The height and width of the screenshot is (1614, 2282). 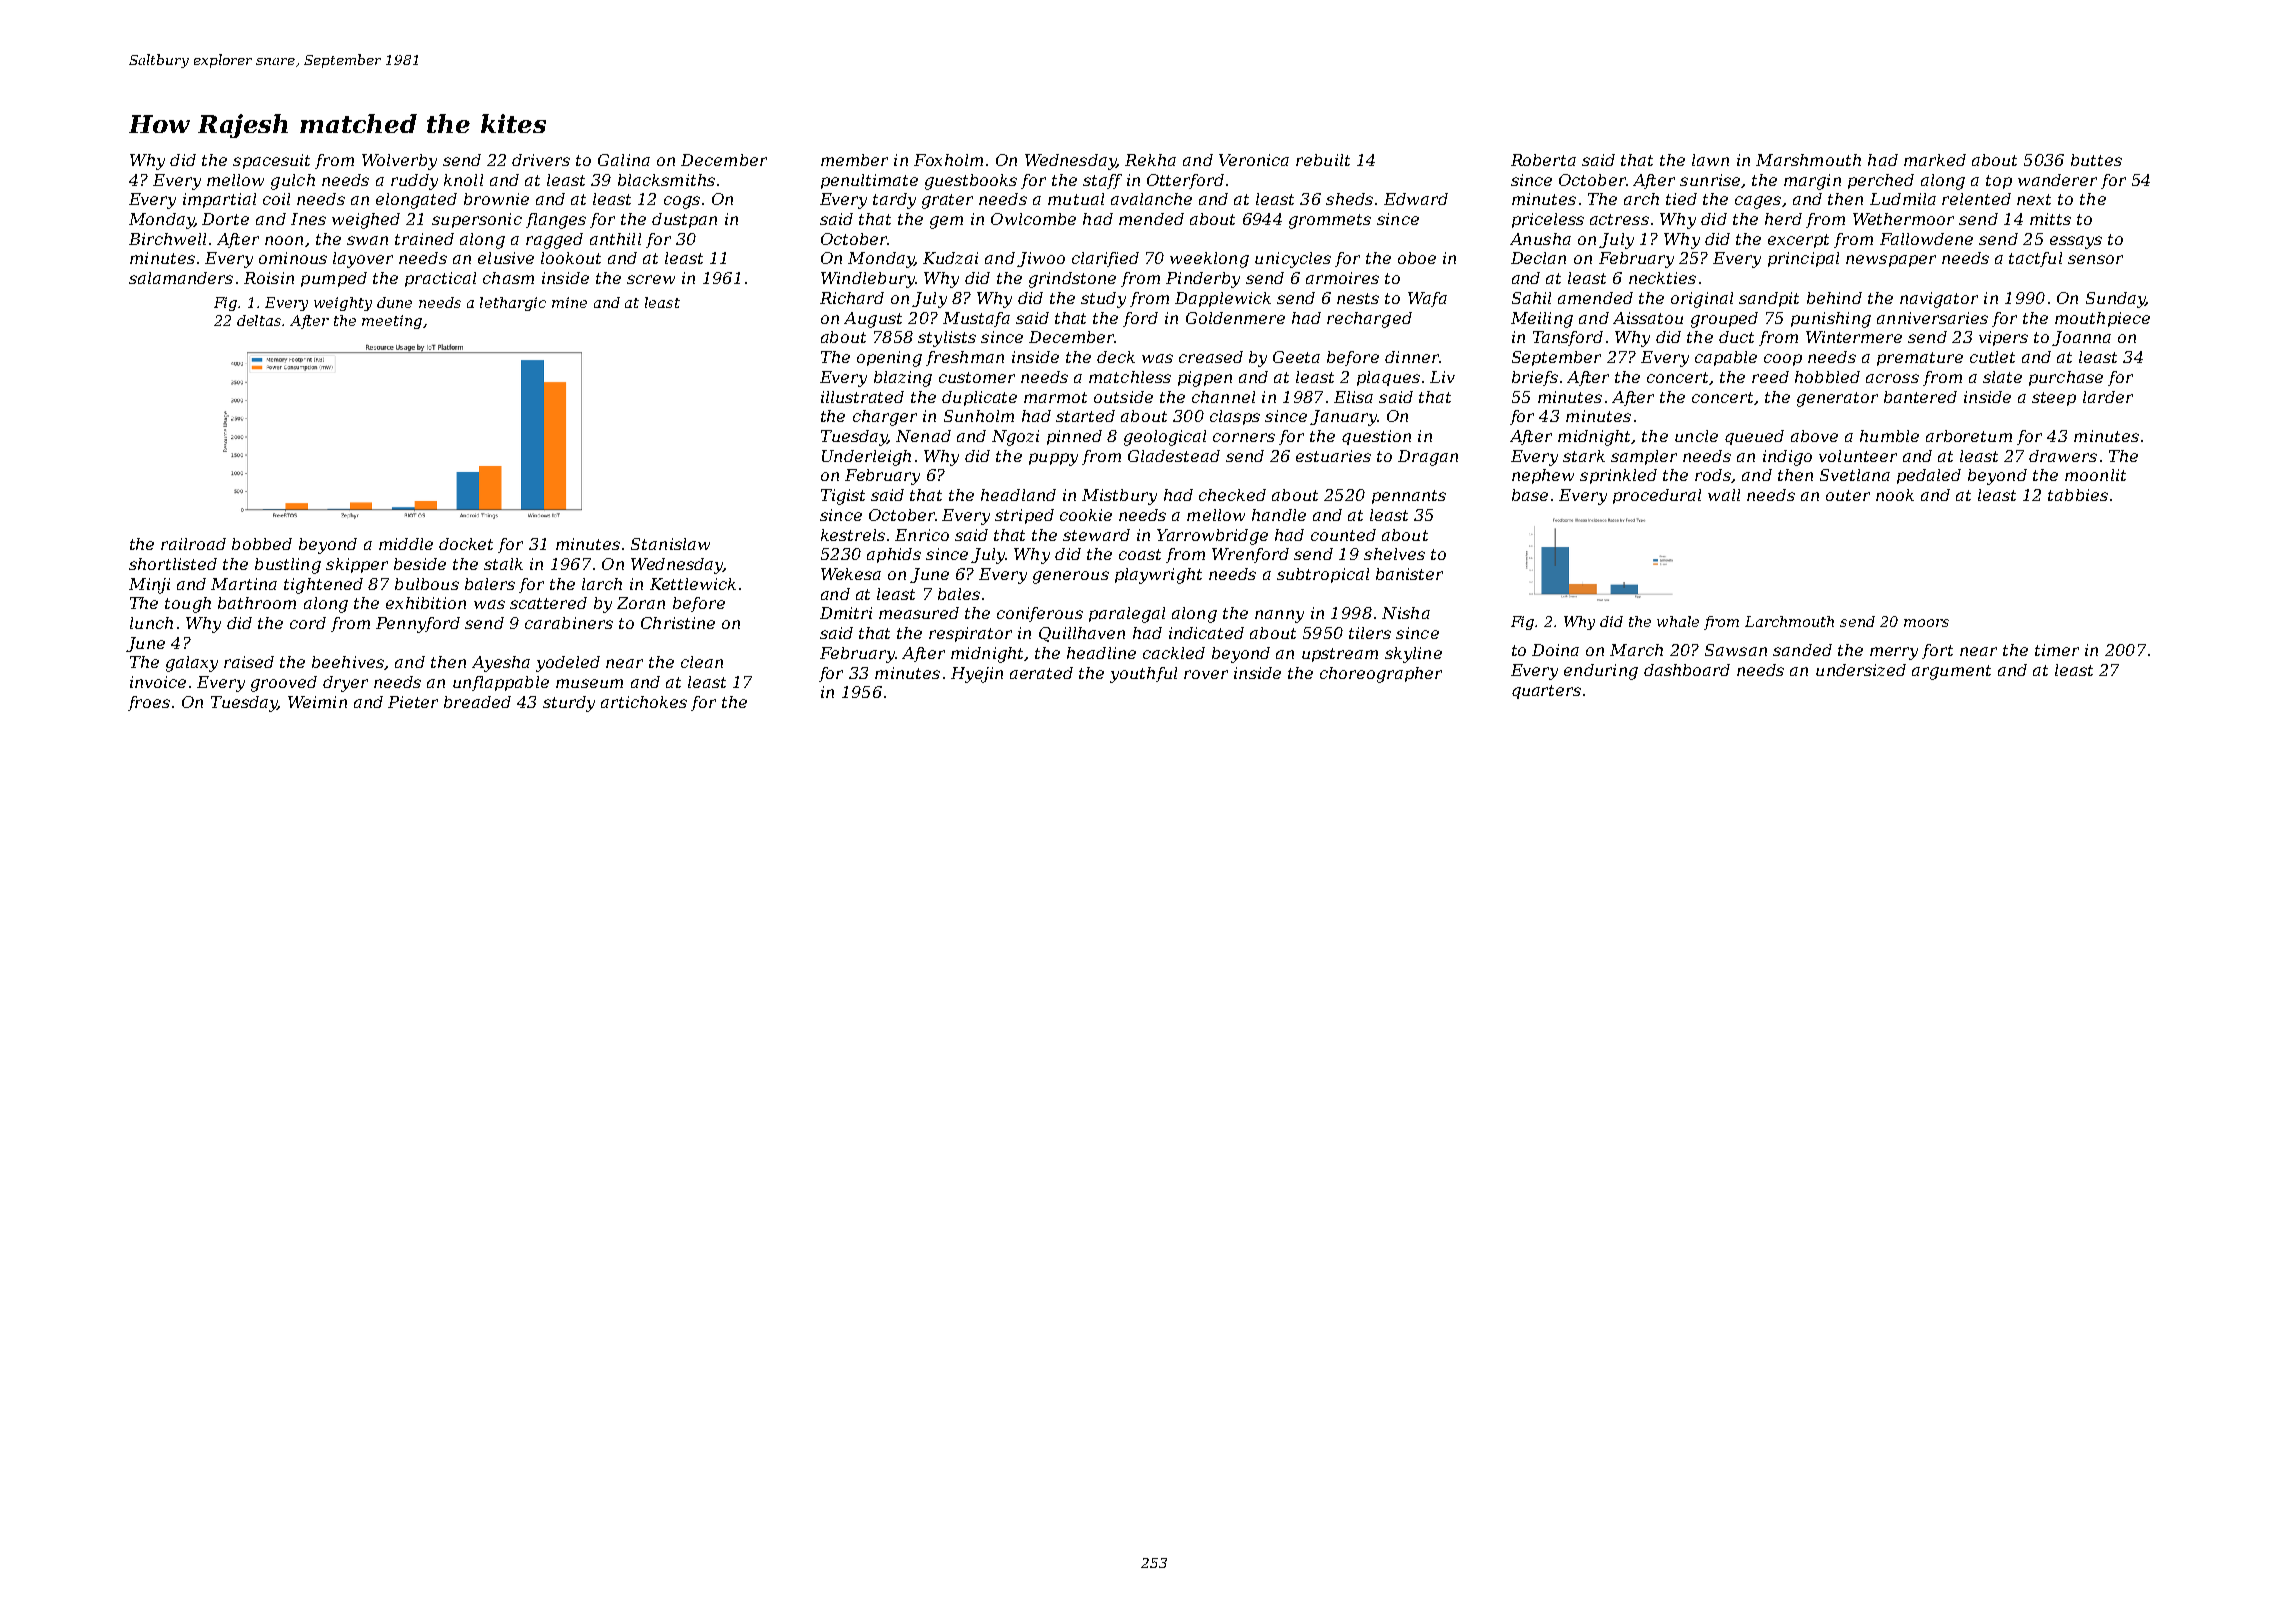 What do you see at coordinates (894, 201) in the screenshot?
I see `tardy` at bounding box center [894, 201].
